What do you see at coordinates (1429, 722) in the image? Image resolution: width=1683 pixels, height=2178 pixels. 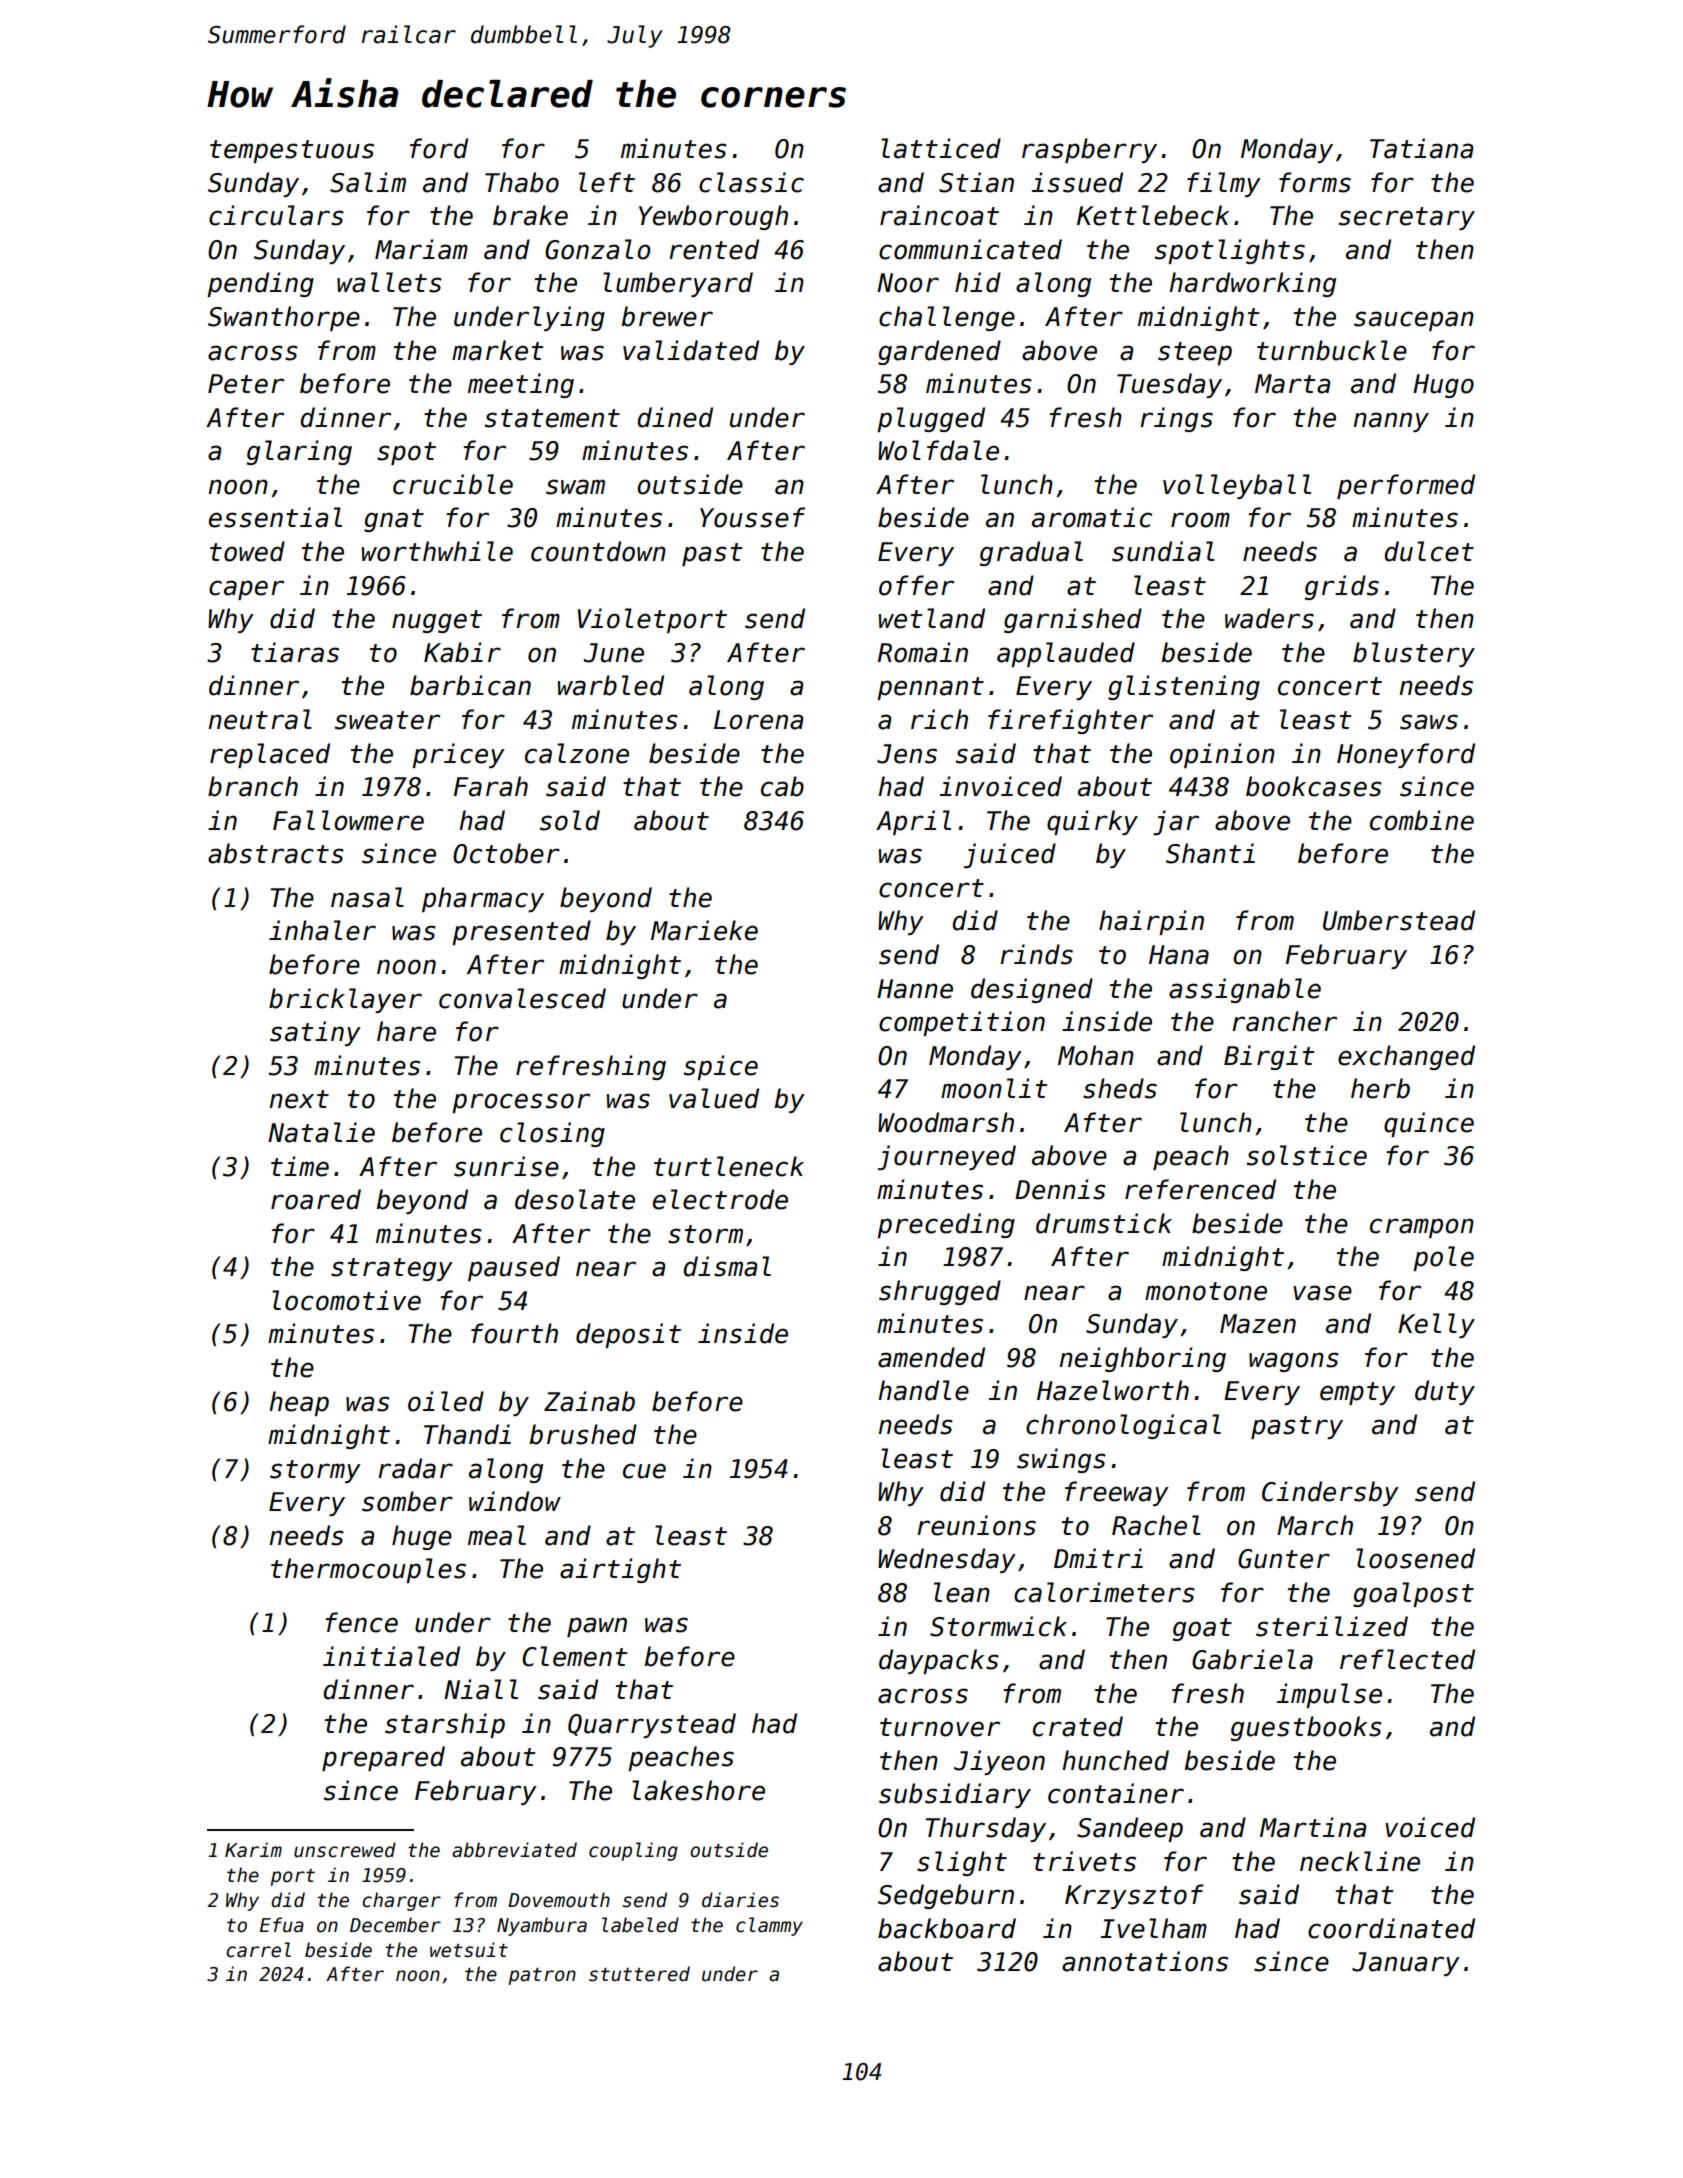 I see `saws` at bounding box center [1429, 722].
